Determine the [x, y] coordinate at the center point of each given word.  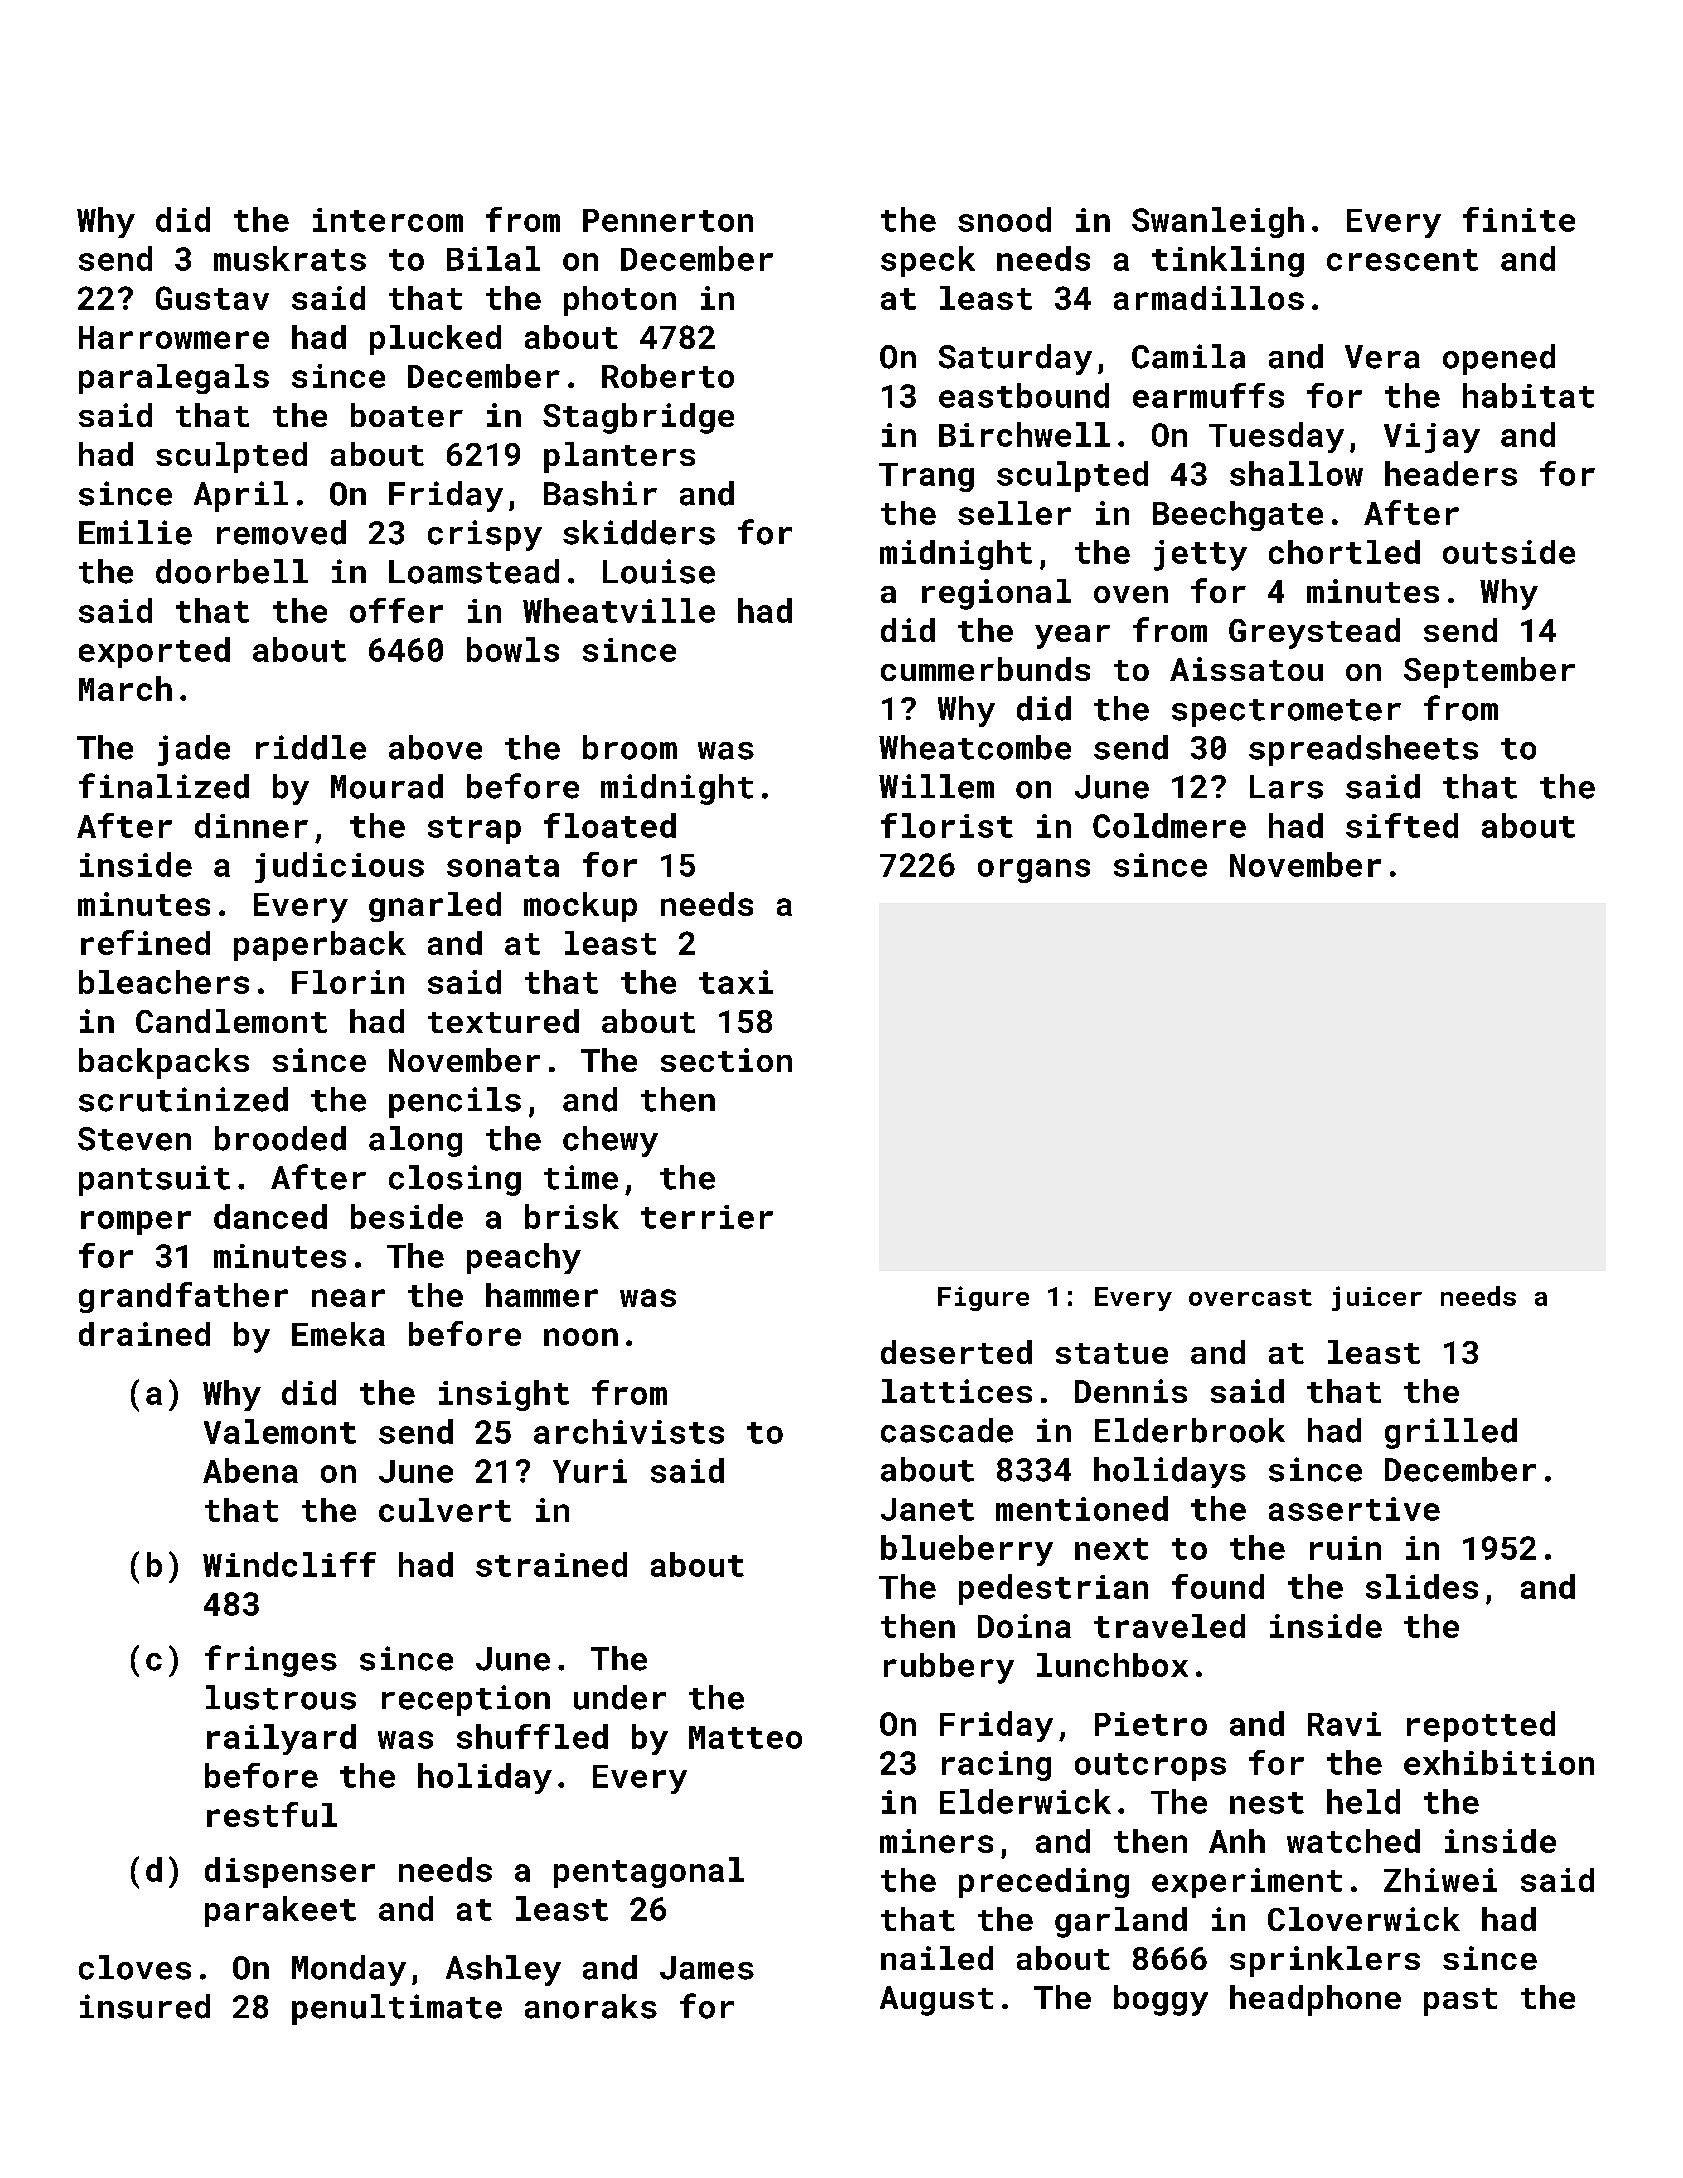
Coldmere [1169, 825]
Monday [349, 1970]
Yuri [590, 1471]
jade [194, 750]
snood [1004, 219]
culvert [445, 1510]
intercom [388, 220]
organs [1034, 871]
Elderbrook [1190, 1430]
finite [1519, 219]
